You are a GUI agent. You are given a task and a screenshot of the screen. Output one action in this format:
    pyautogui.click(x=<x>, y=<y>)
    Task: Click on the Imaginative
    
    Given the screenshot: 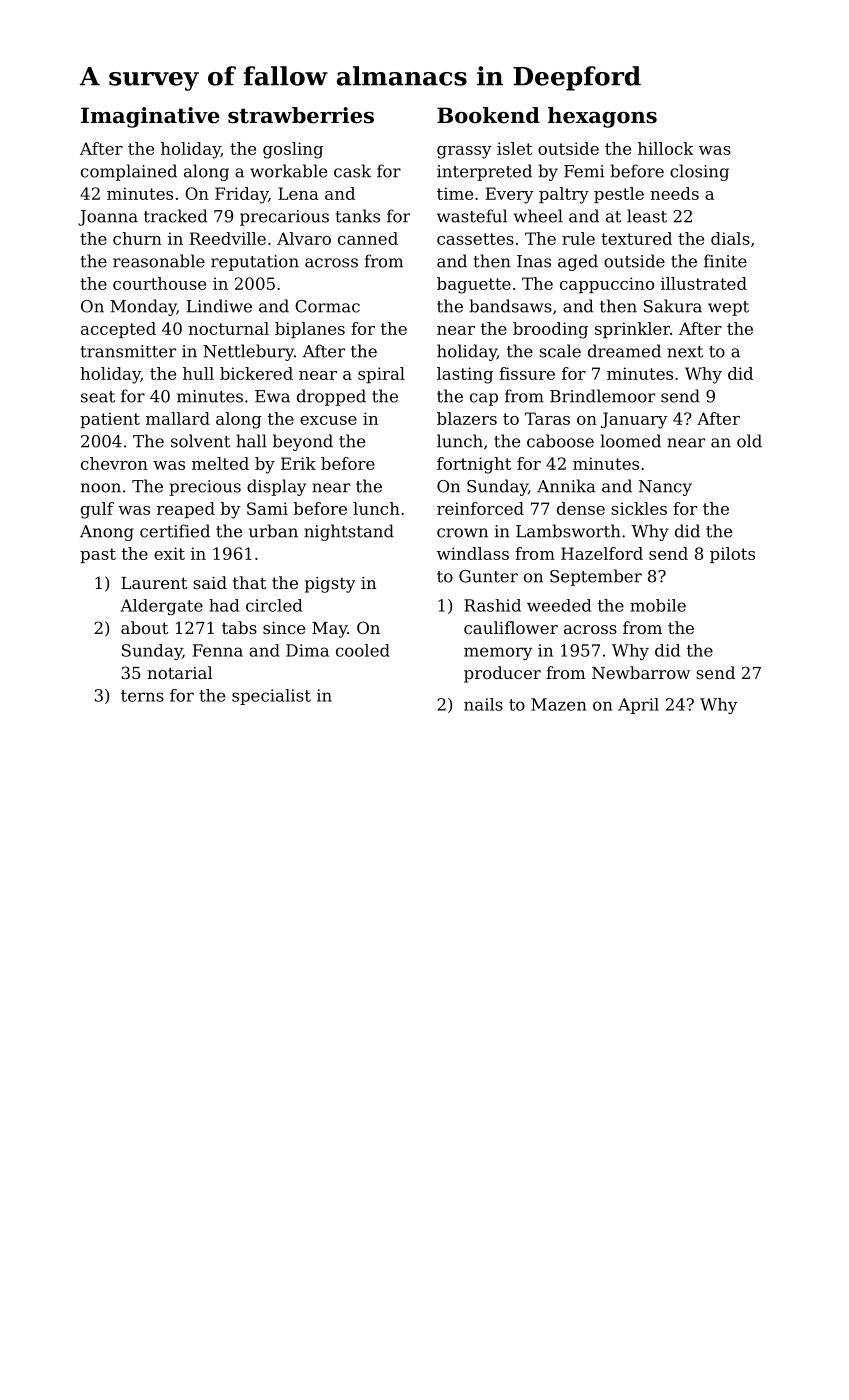 What is the action you would take?
    pyautogui.click(x=150, y=117)
